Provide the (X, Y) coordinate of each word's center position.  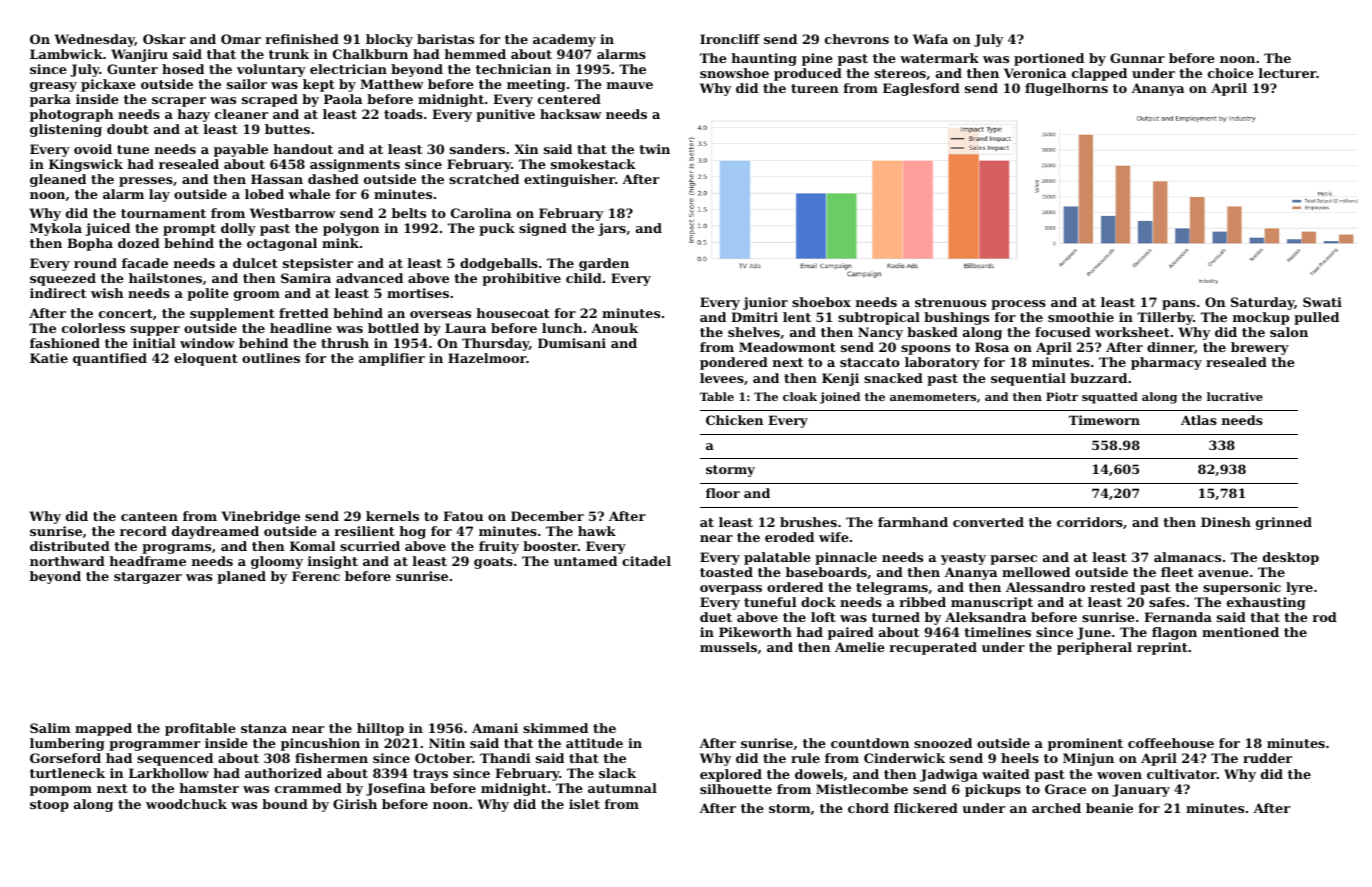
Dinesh (1226, 522)
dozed (139, 243)
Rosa (992, 347)
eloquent (206, 359)
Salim (50, 728)
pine (817, 59)
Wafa (930, 39)
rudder (1267, 758)
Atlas (1199, 420)
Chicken (734, 420)
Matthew (391, 84)
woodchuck (186, 804)
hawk (597, 531)
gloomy (277, 562)
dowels (819, 774)
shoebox (821, 302)
